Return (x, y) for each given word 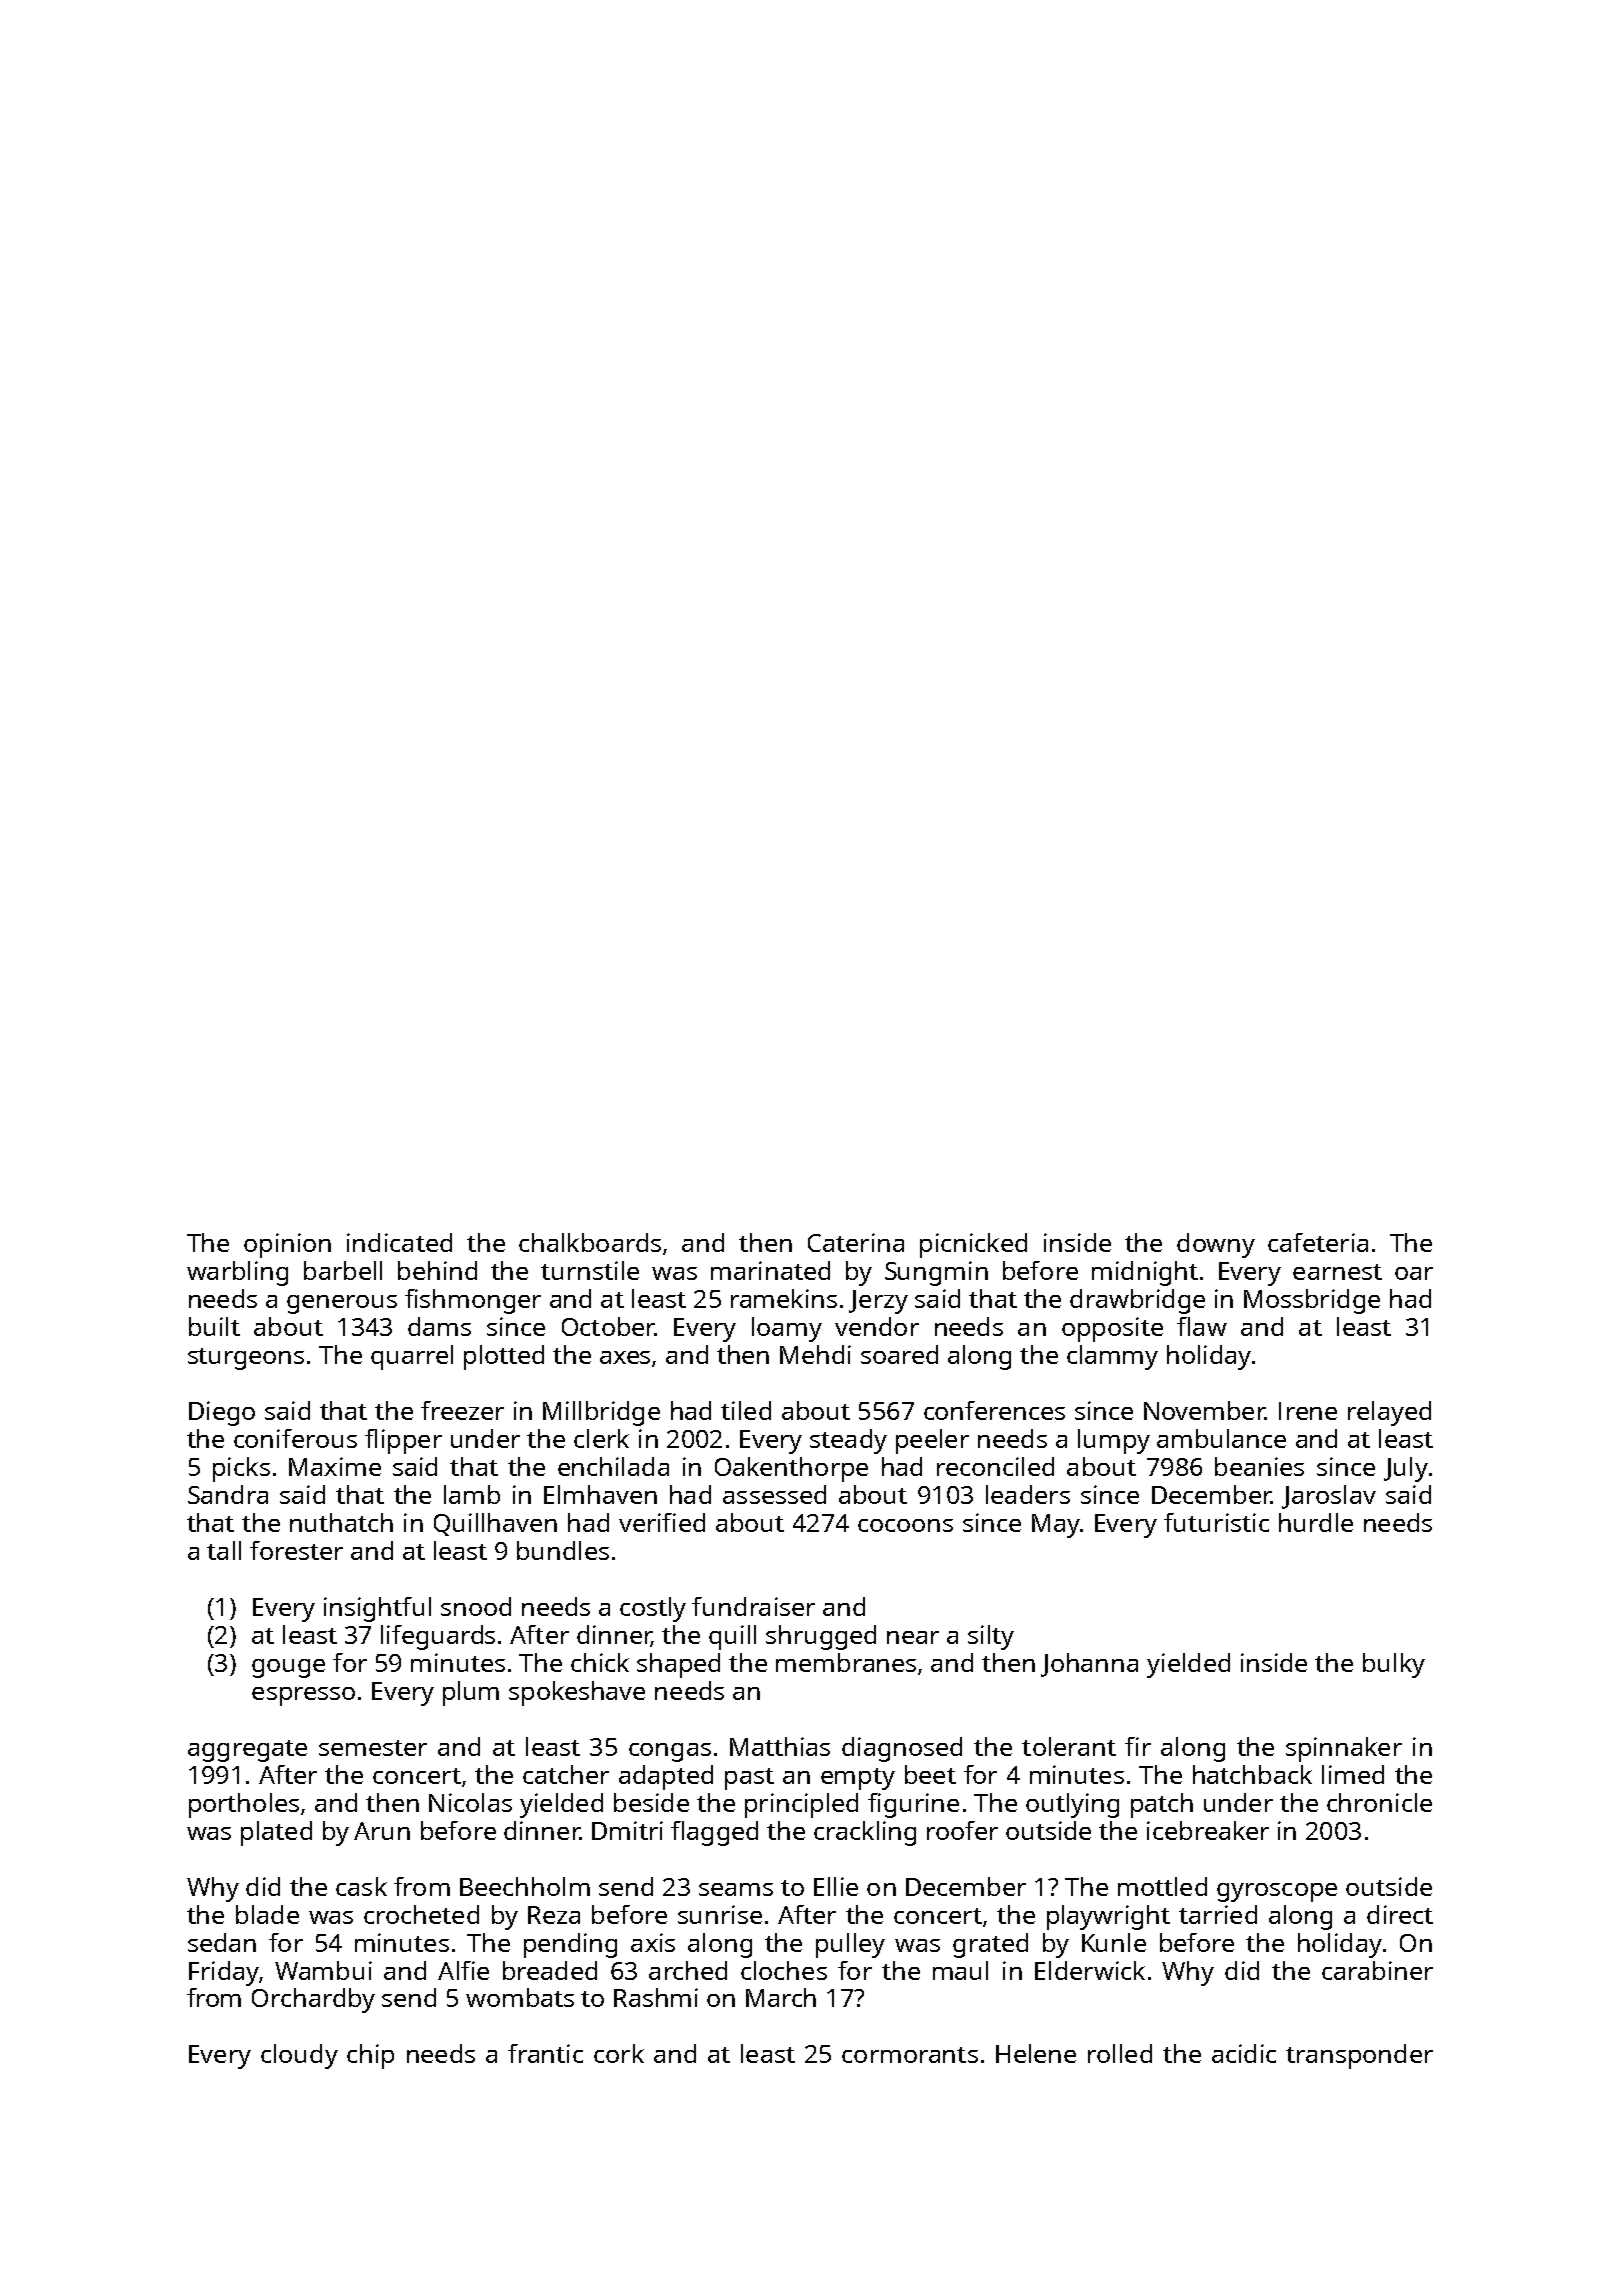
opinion (287, 1245)
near (913, 1637)
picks (241, 1469)
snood (476, 1606)
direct (1400, 1914)
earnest (1337, 1272)
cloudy (299, 2056)
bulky (1394, 1665)
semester (373, 1748)
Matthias (780, 1746)
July (1406, 1469)
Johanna (1089, 1665)
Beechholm (525, 1886)
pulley (850, 1945)
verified (662, 1522)
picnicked (973, 1245)
